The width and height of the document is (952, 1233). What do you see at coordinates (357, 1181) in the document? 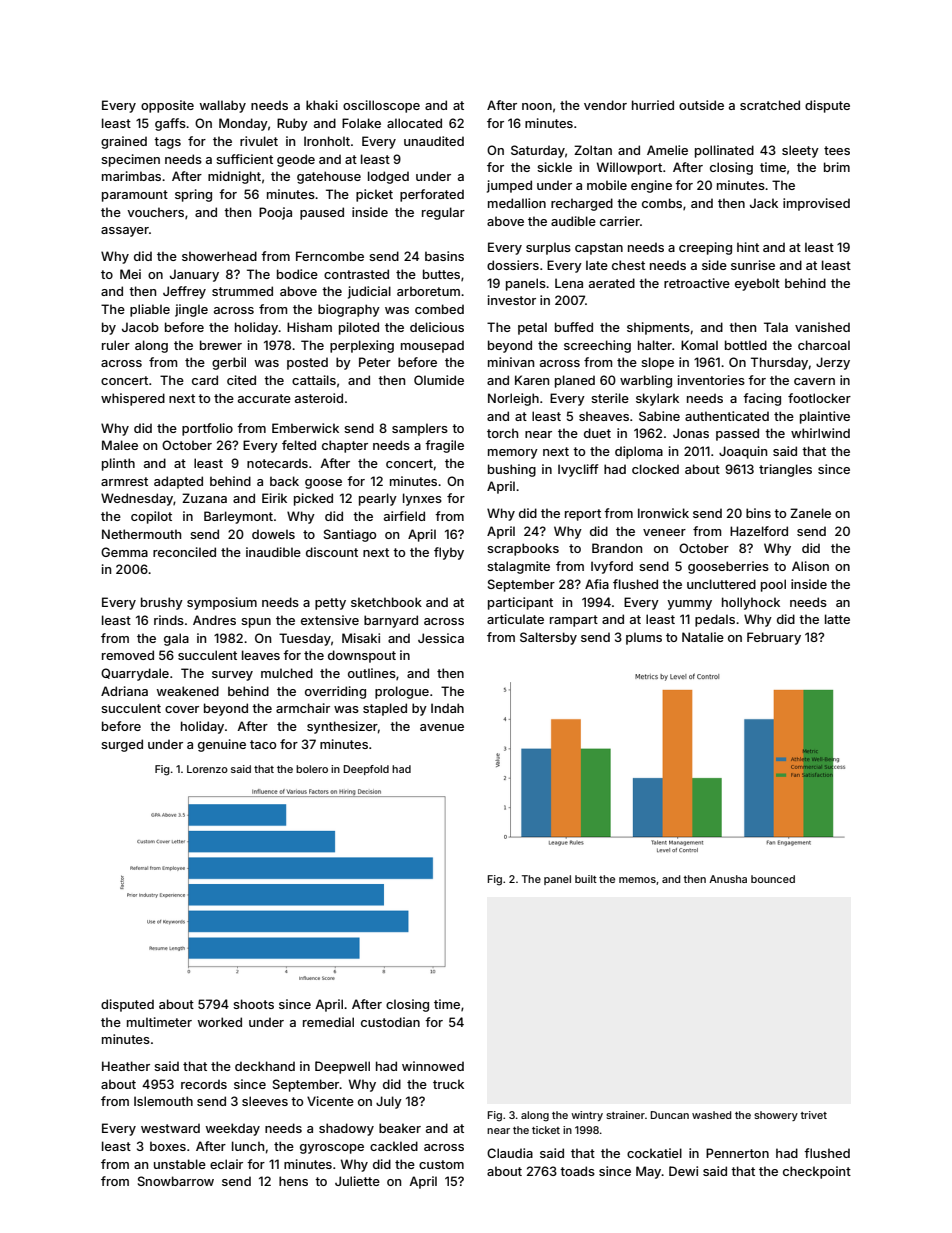
I see `Juliette` at bounding box center [357, 1181].
